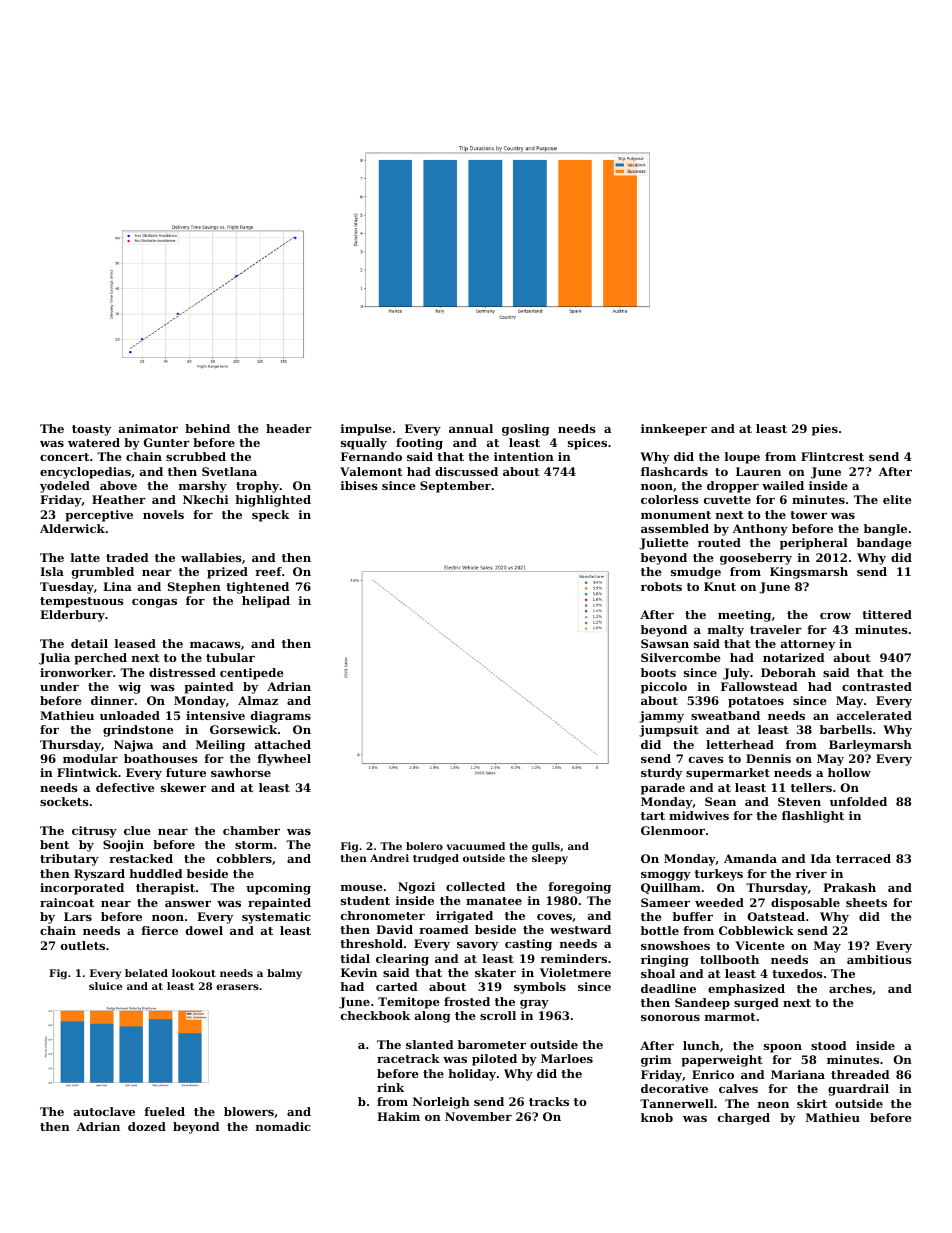  I want to click on Vicente, so click(760, 945).
